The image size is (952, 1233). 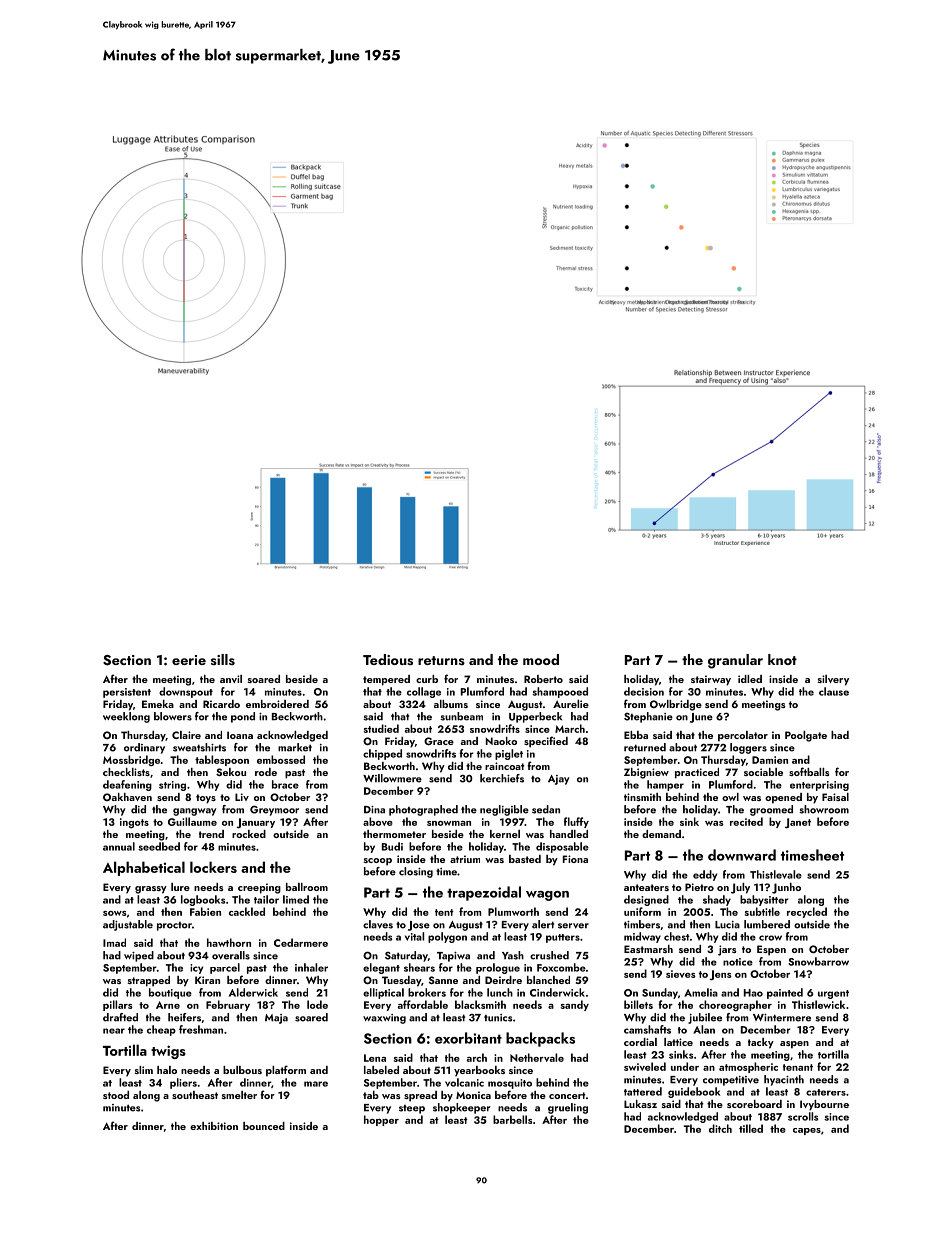 I want to click on barbells, so click(x=513, y=1119).
